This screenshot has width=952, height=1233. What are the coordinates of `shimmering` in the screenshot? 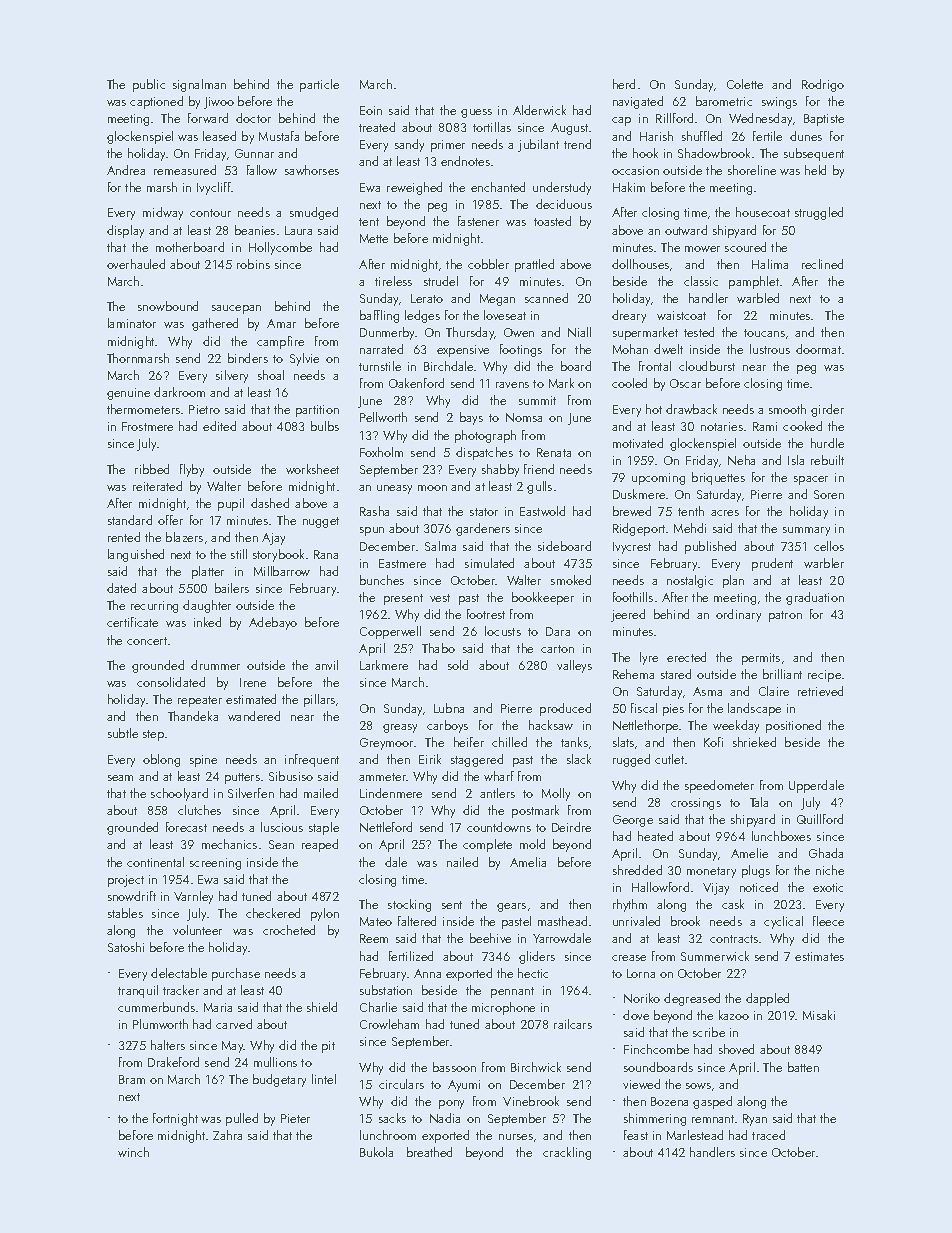 It's located at (655, 1119).
